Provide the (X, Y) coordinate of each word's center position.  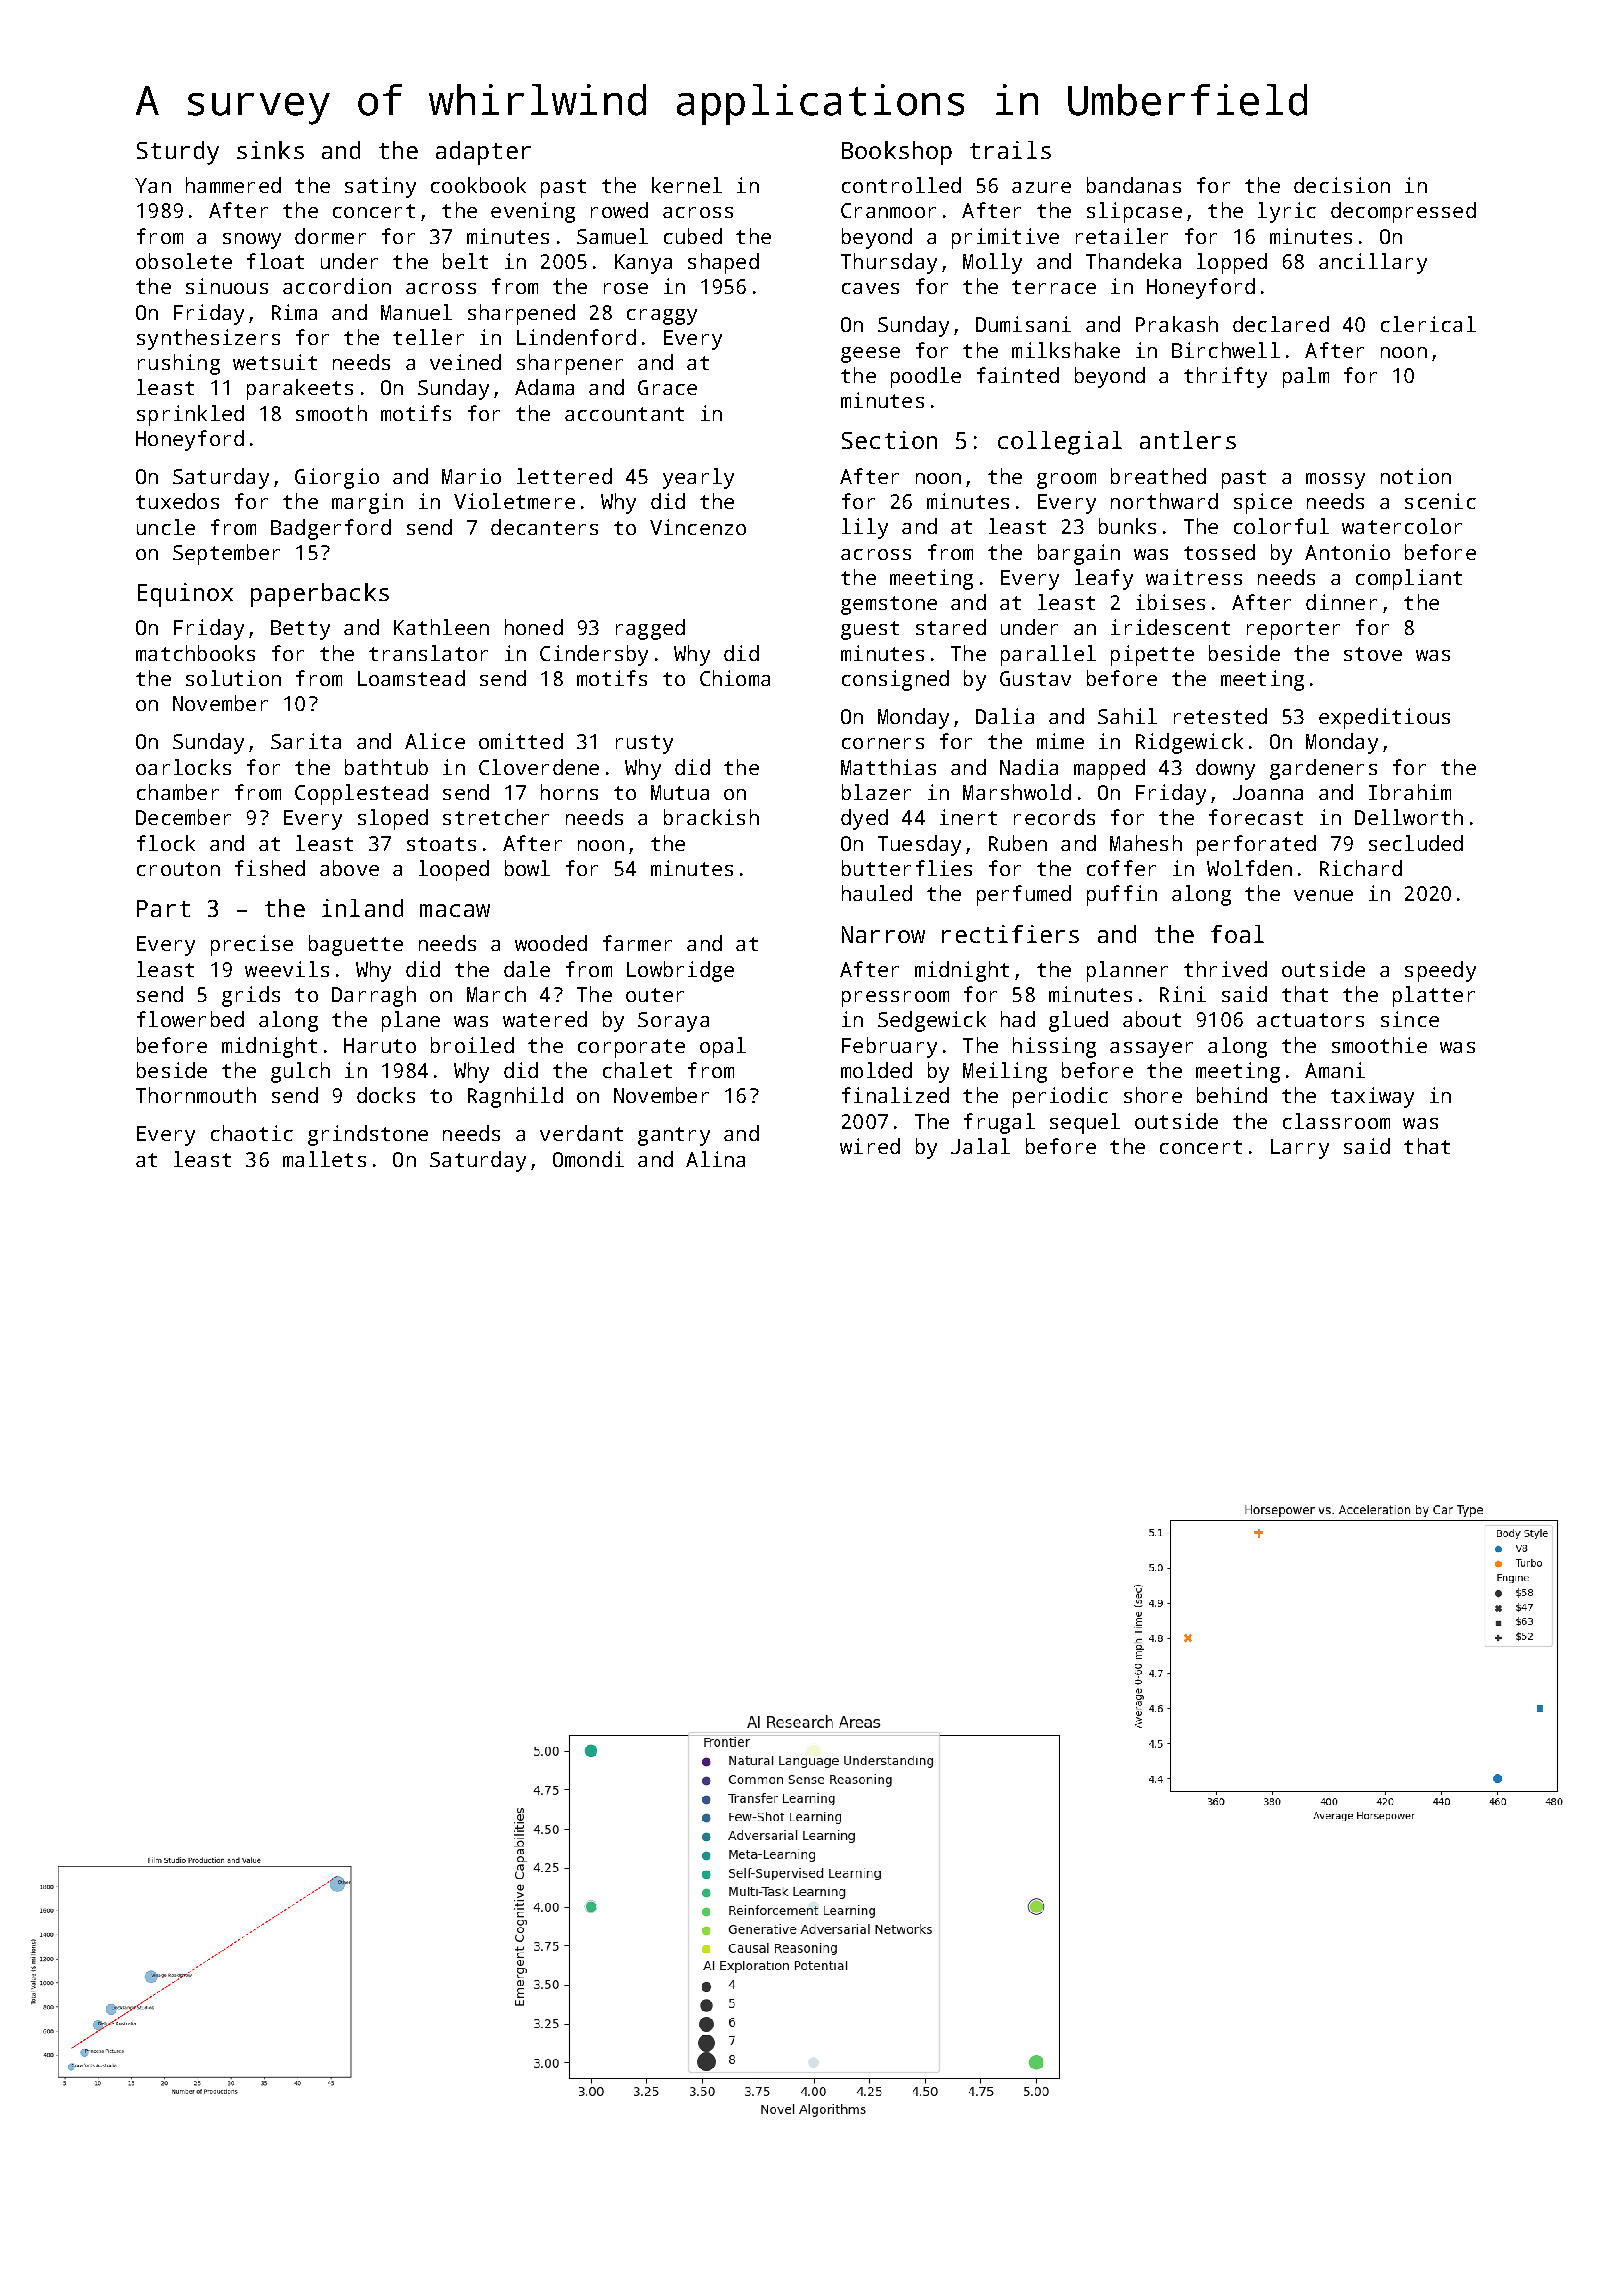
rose (626, 288)
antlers (1188, 440)
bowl (527, 868)
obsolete (184, 261)
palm (1306, 377)
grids (251, 996)
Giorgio (337, 478)
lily (865, 528)
